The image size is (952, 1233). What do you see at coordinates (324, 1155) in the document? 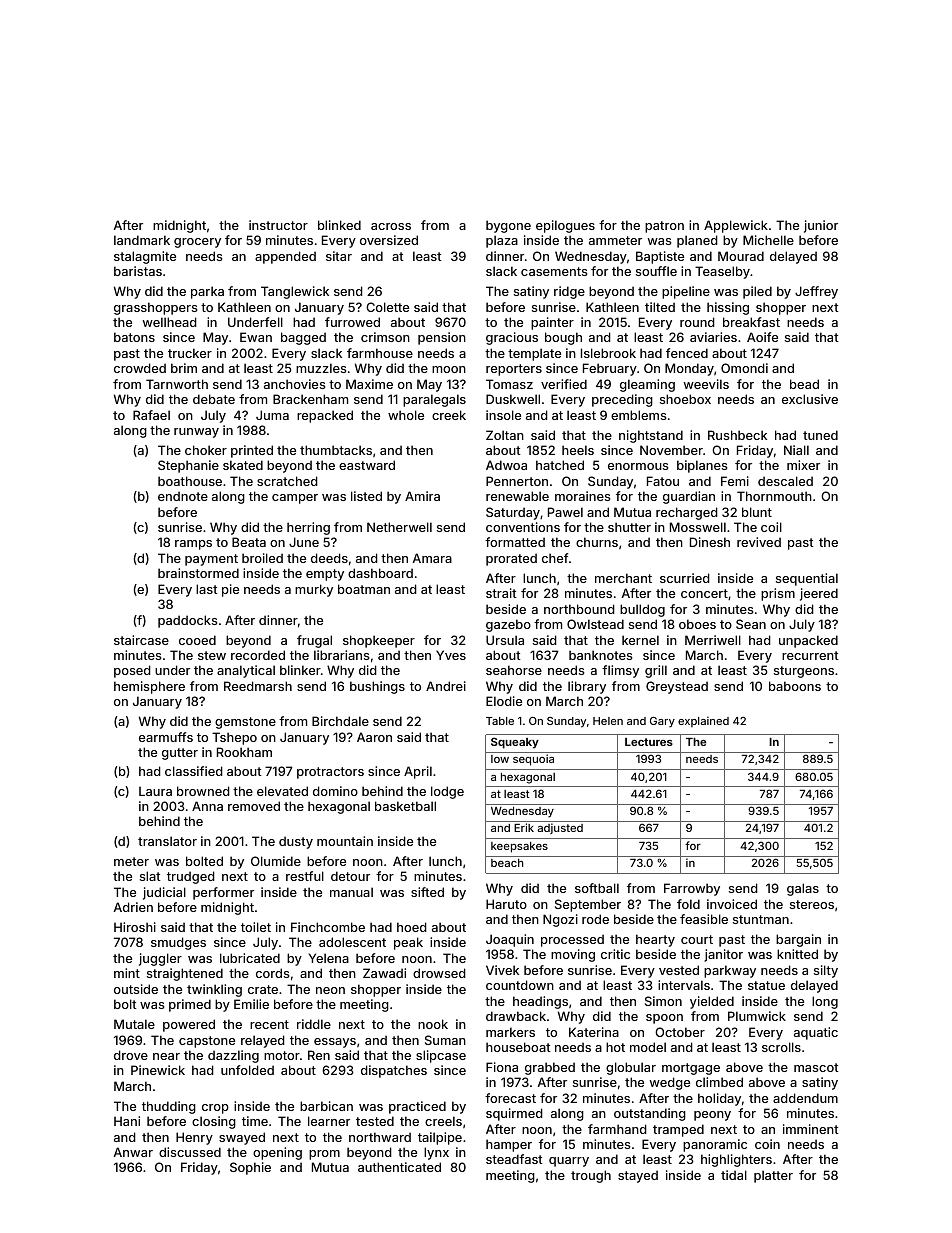
I see `prom` at bounding box center [324, 1155].
